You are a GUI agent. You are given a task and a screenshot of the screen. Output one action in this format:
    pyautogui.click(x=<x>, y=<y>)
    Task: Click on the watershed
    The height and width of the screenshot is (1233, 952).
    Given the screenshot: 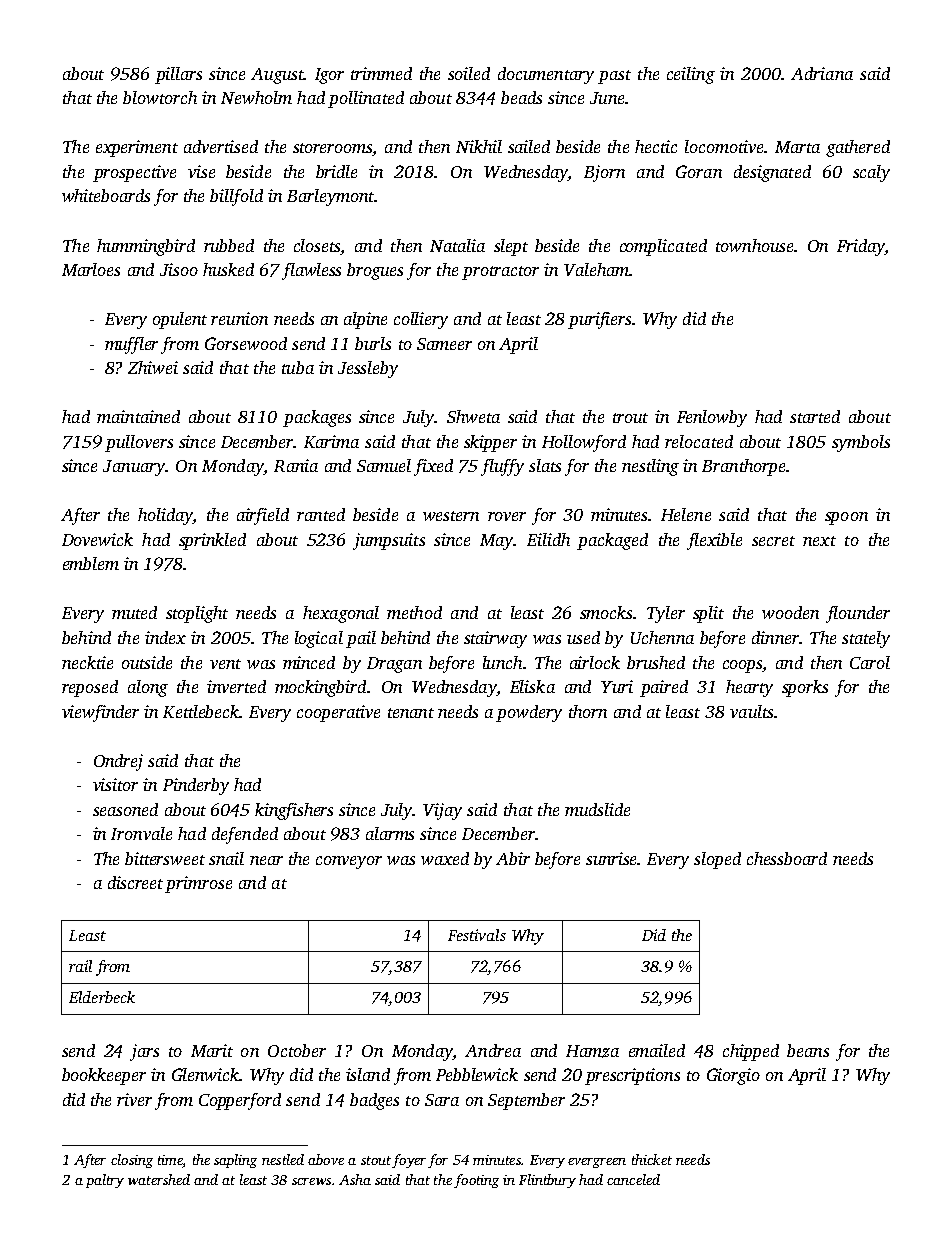 What is the action you would take?
    pyautogui.click(x=159, y=1179)
